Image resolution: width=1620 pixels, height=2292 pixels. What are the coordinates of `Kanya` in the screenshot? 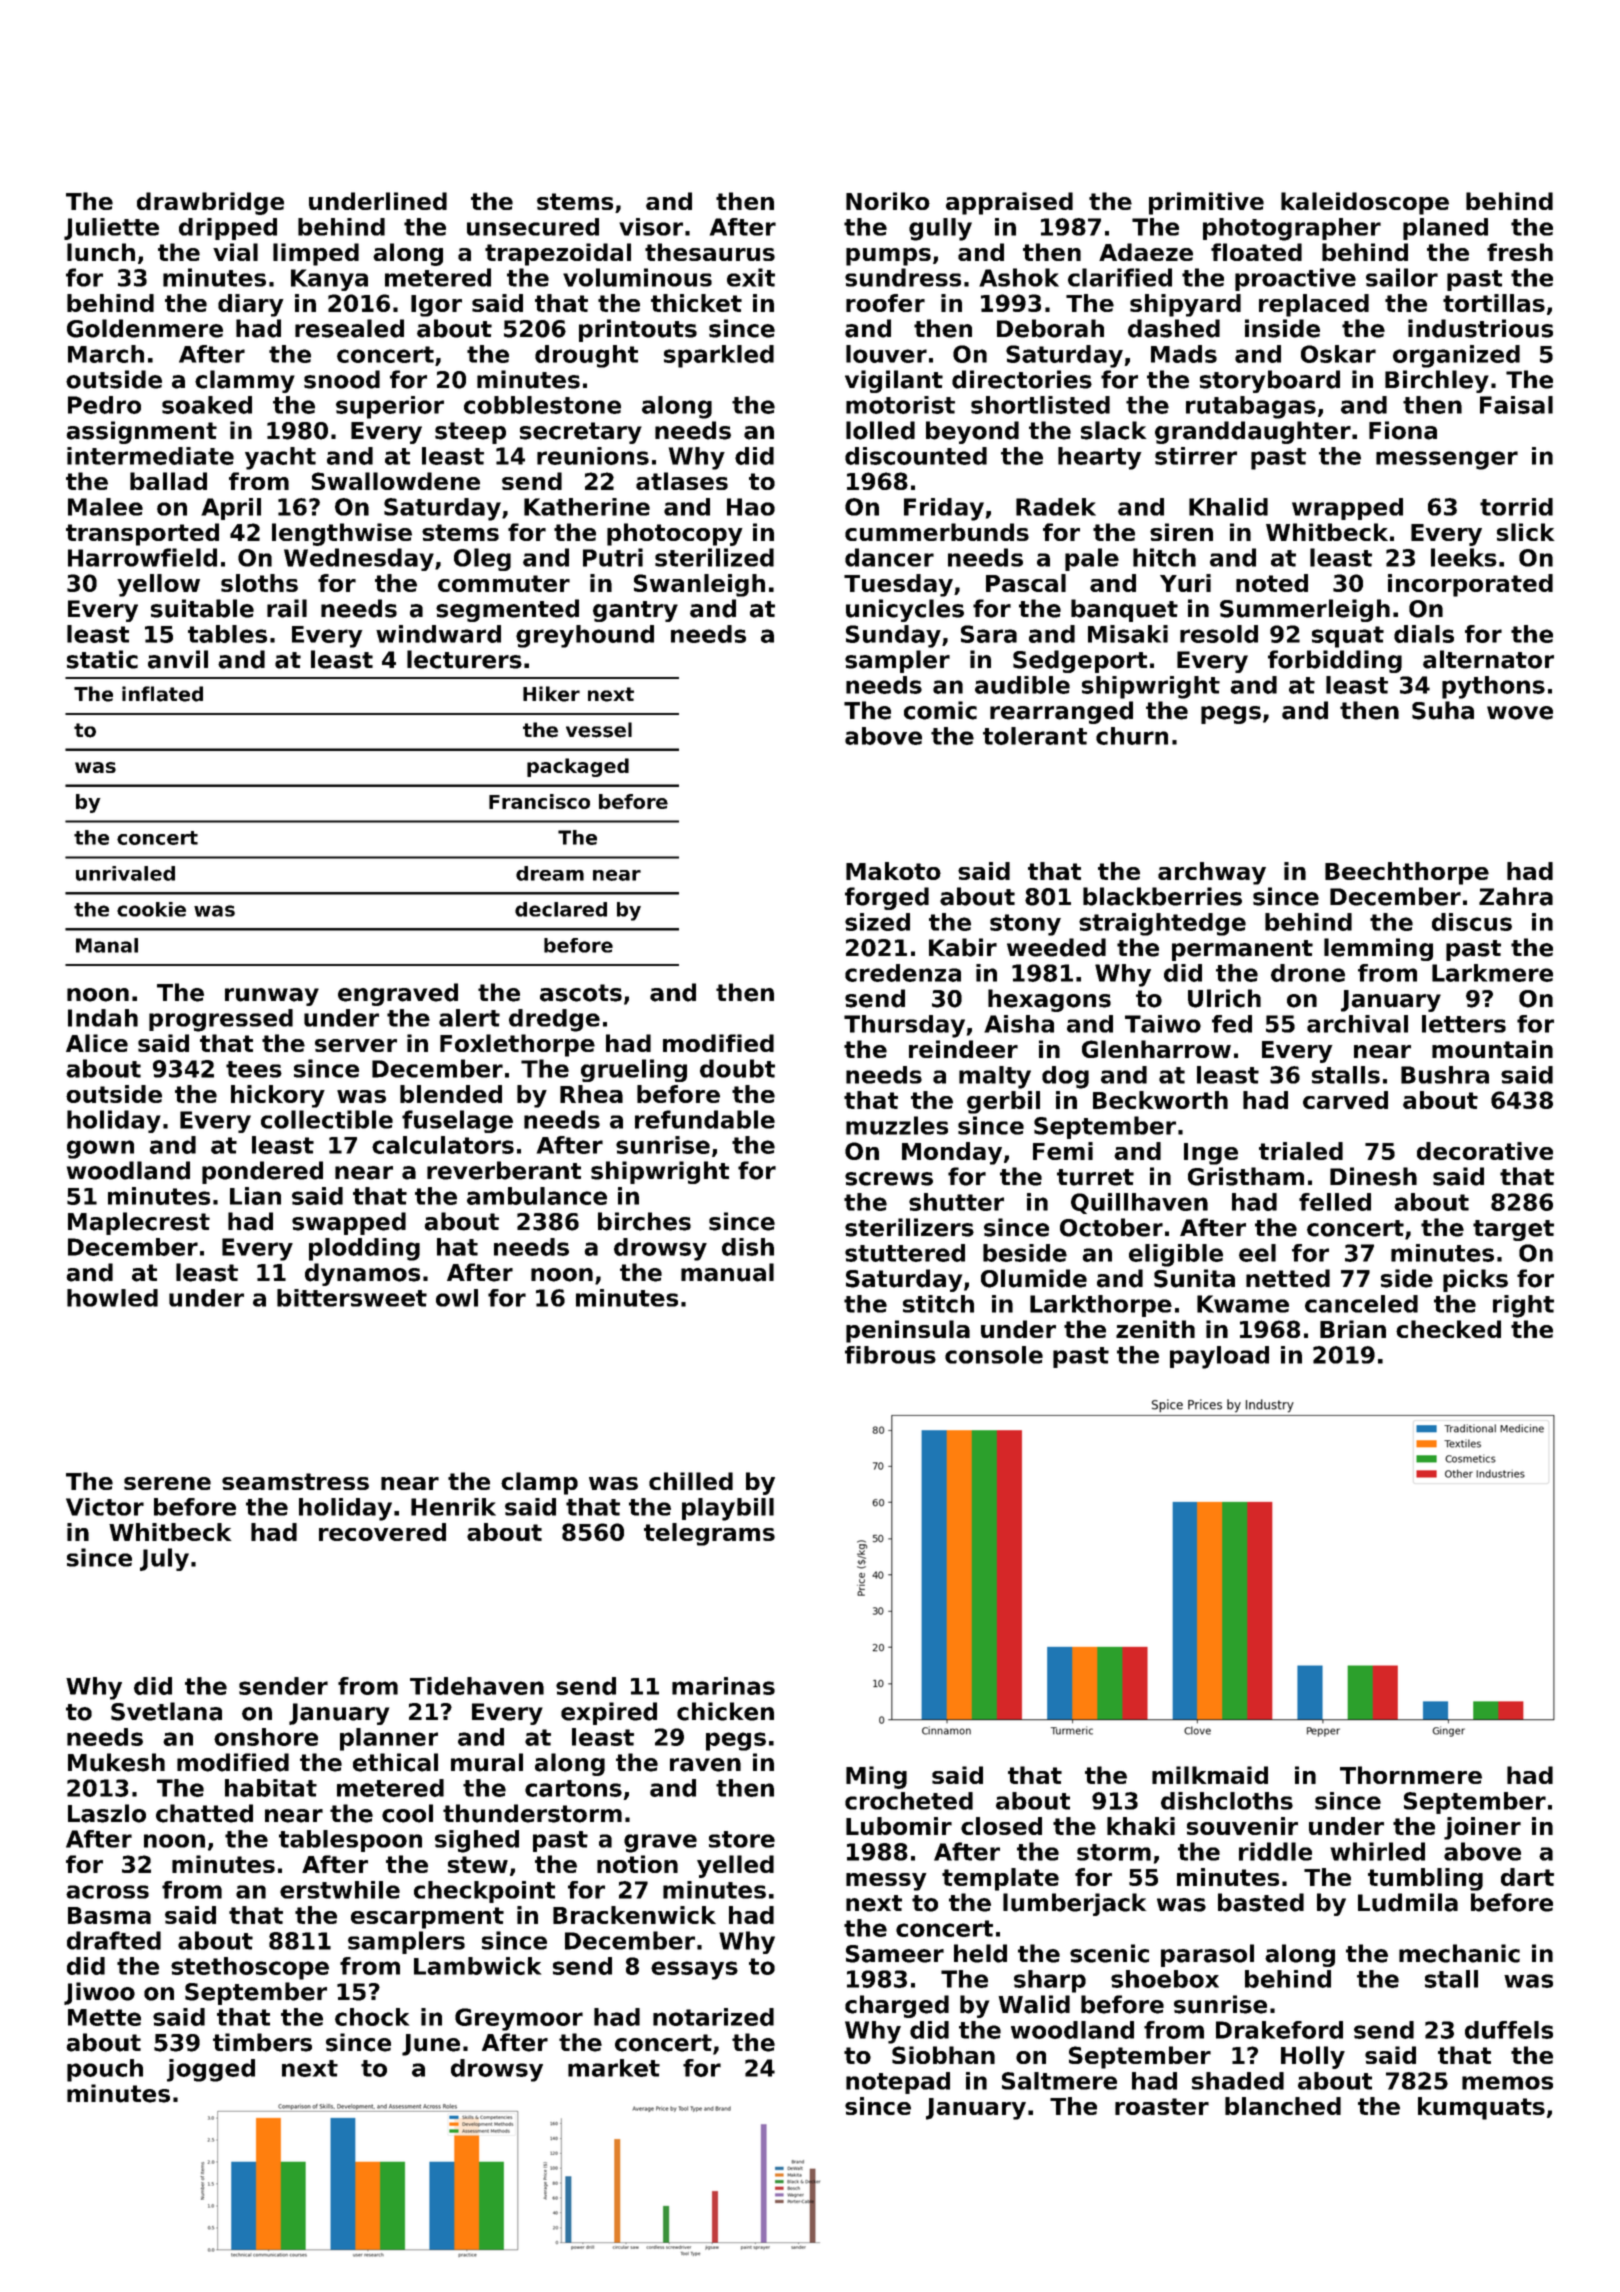 It's located at (329, 280).
